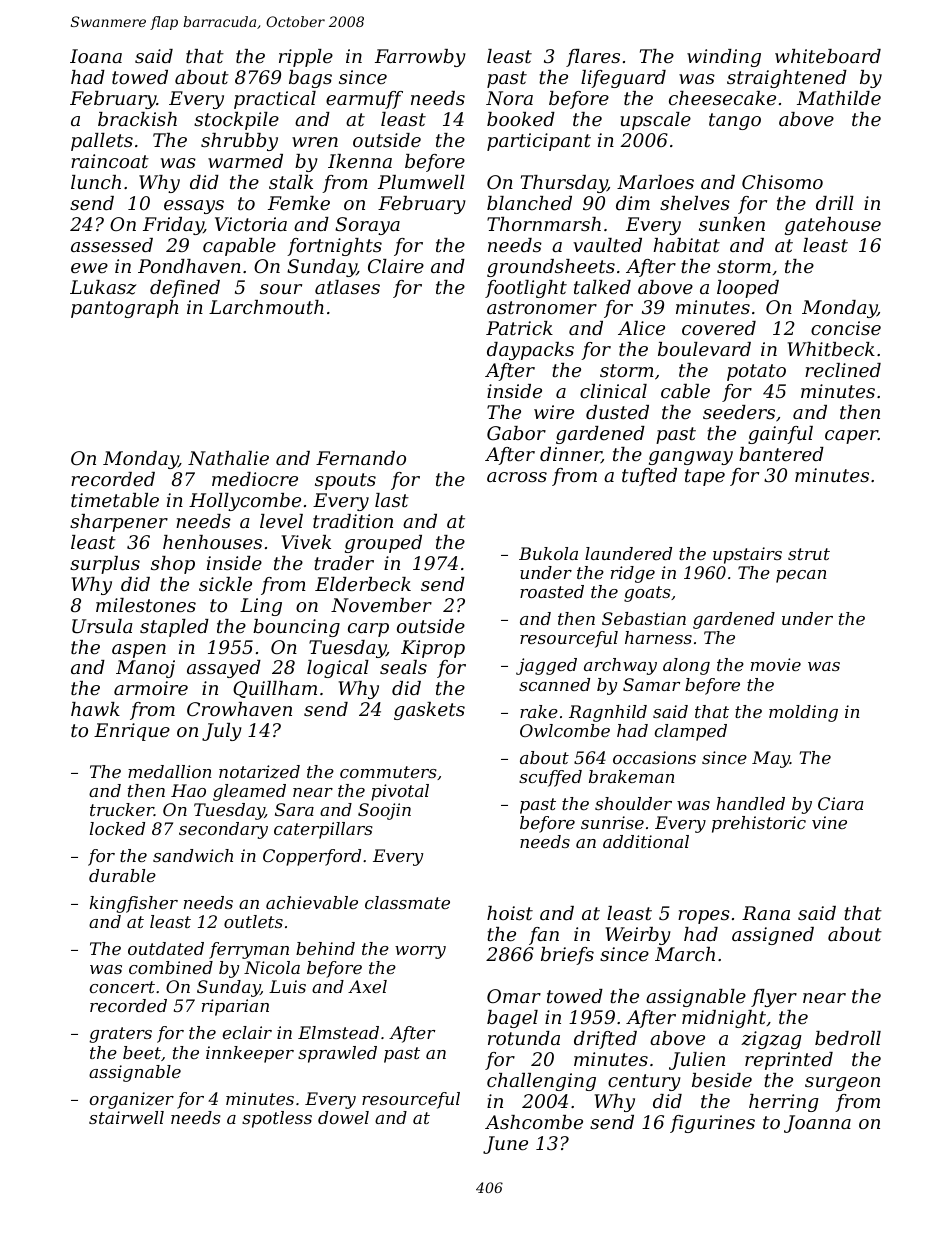 This screenshot has height=1233, width=952. Describe the element at coordinates (781, 454) in the screenshot. I see `bantered` at that location.
